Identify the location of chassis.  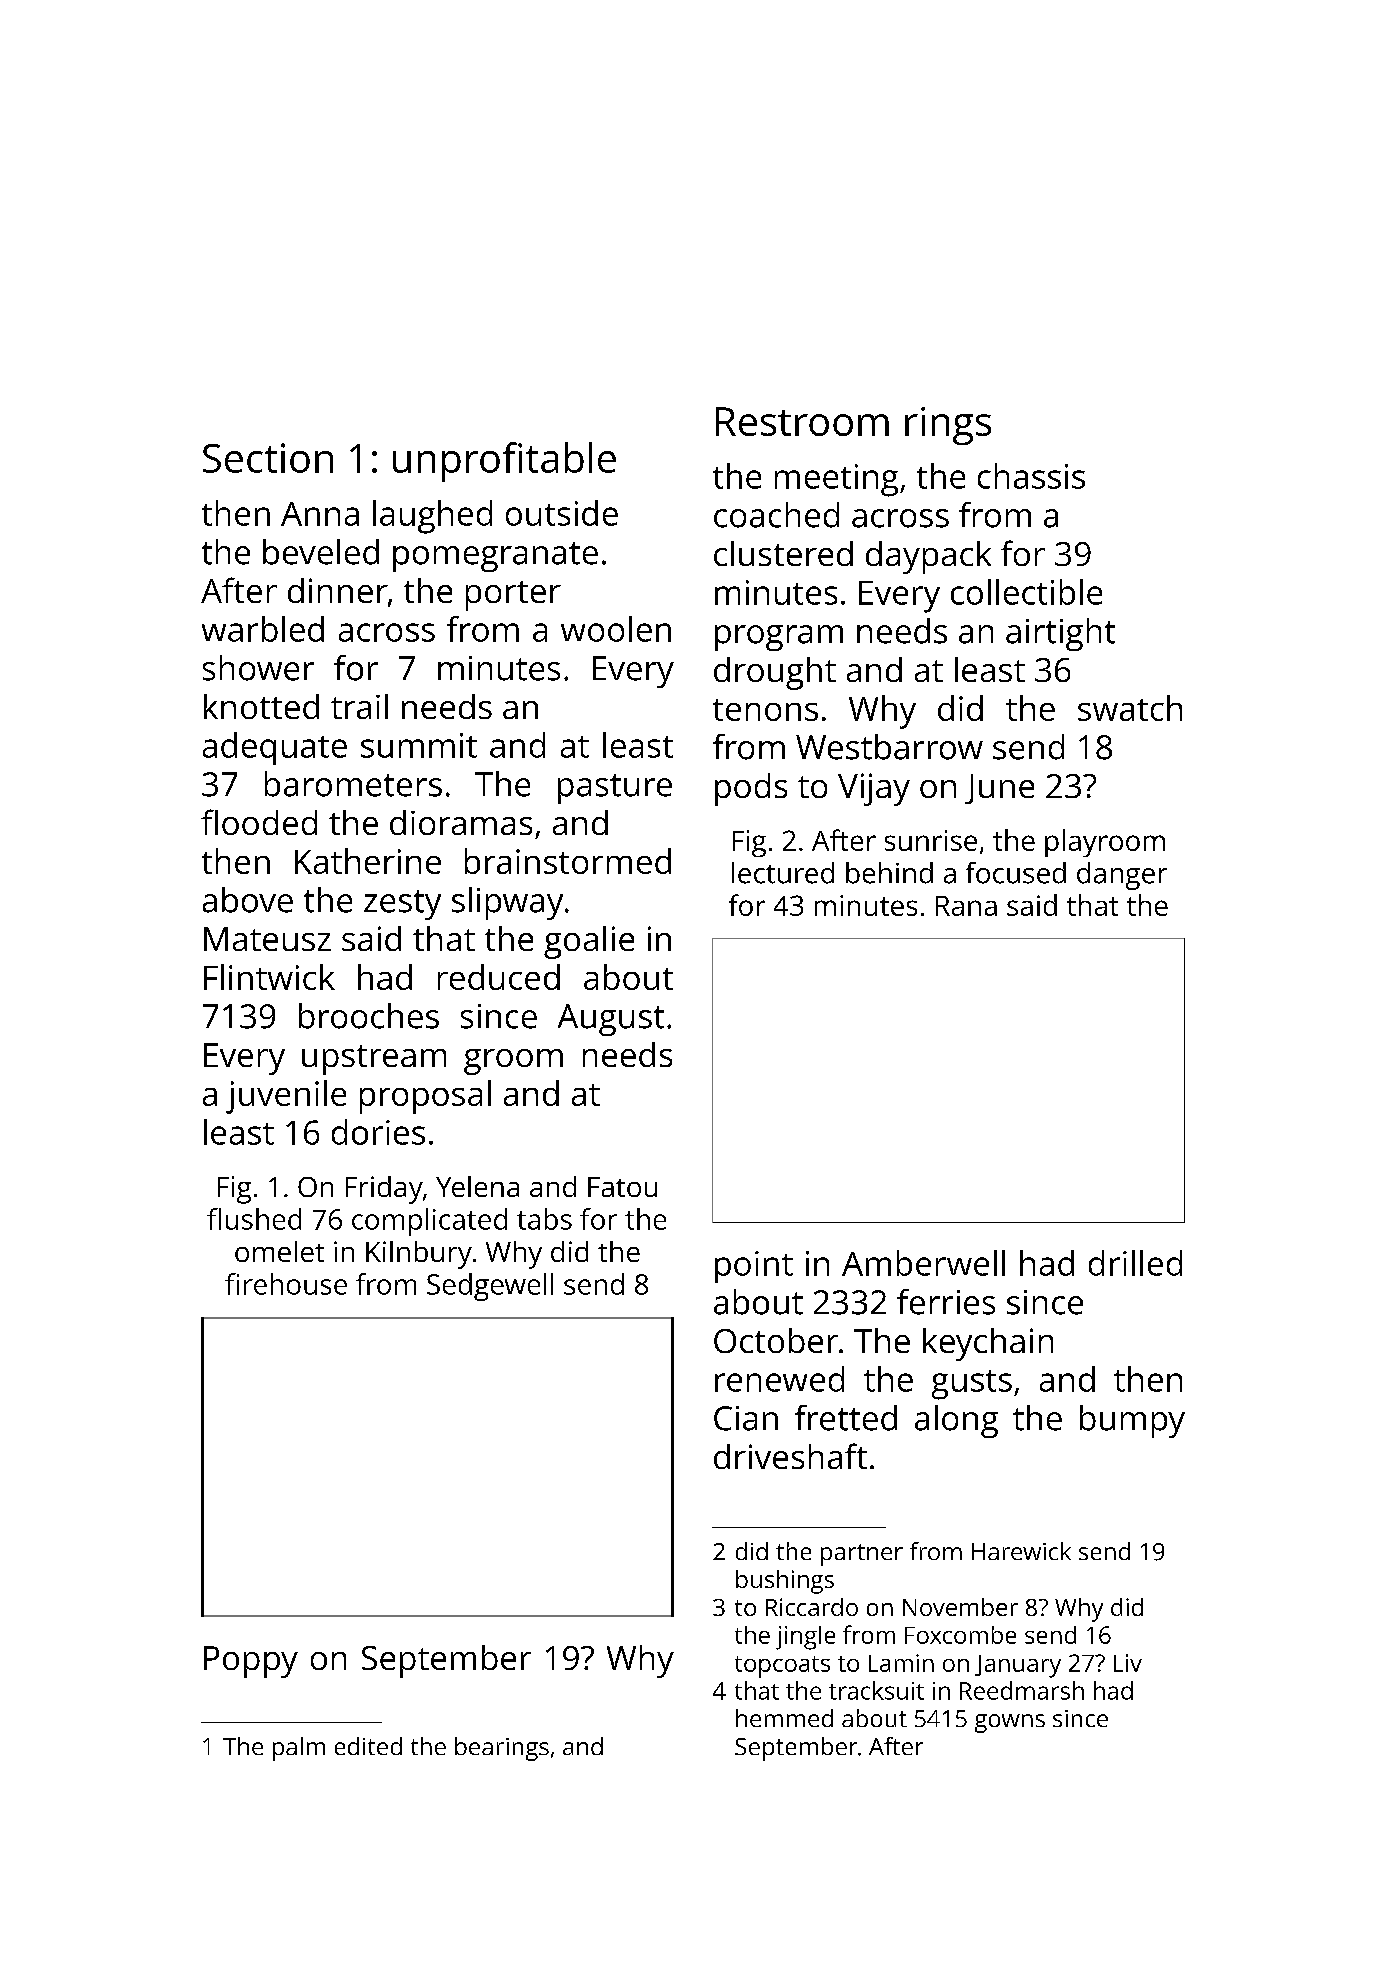
(1031, 476).
